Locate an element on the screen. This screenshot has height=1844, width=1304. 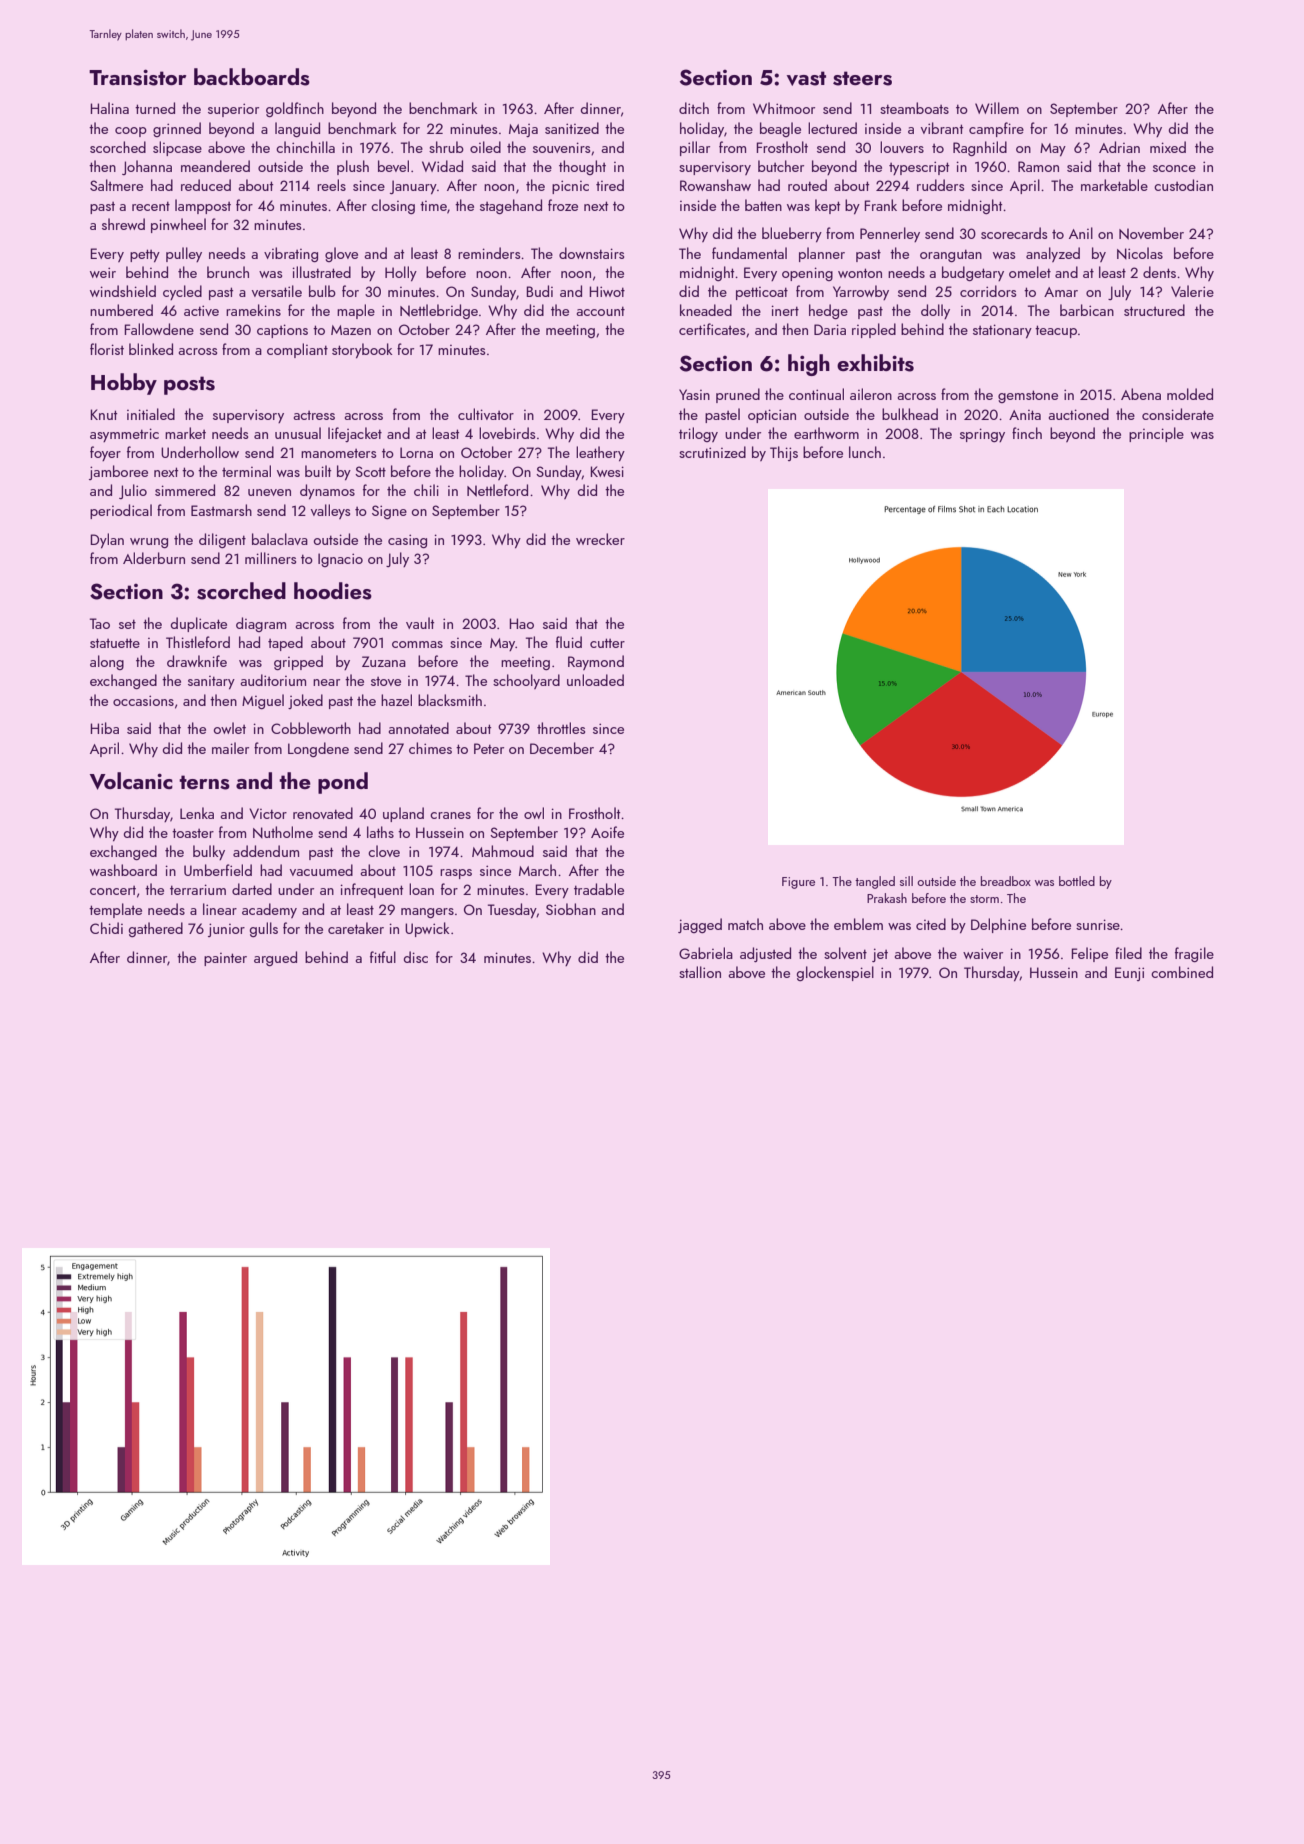
Maja is located at coordinates (523, 130).
